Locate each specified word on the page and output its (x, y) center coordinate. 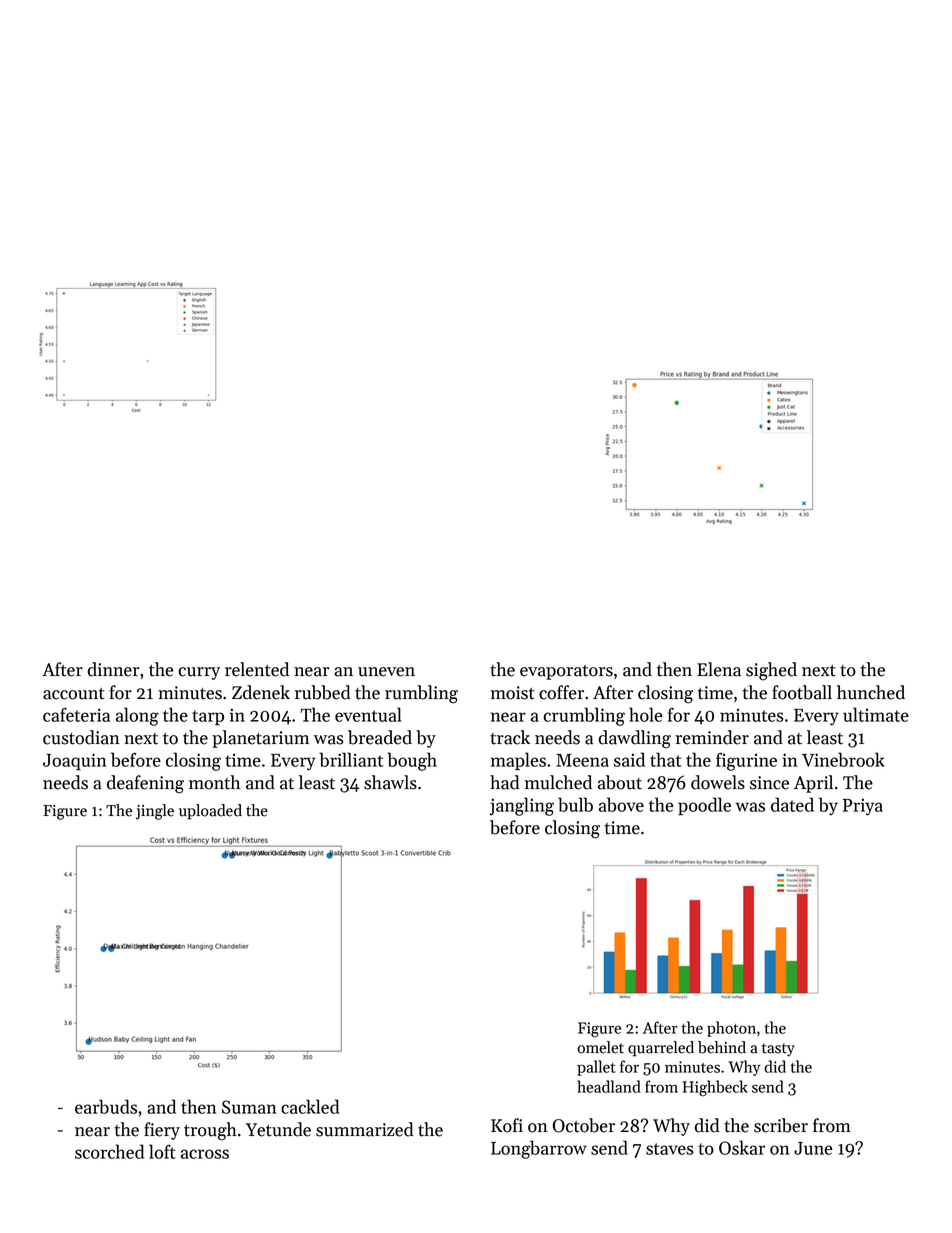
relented (257, 669)
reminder (712, 737)
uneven (386, 672)
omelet (600, 1047)
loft (162, 1151)
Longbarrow (539, 1149)
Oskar (742, 1147)
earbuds (106, 1106)
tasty (778, 1050)
